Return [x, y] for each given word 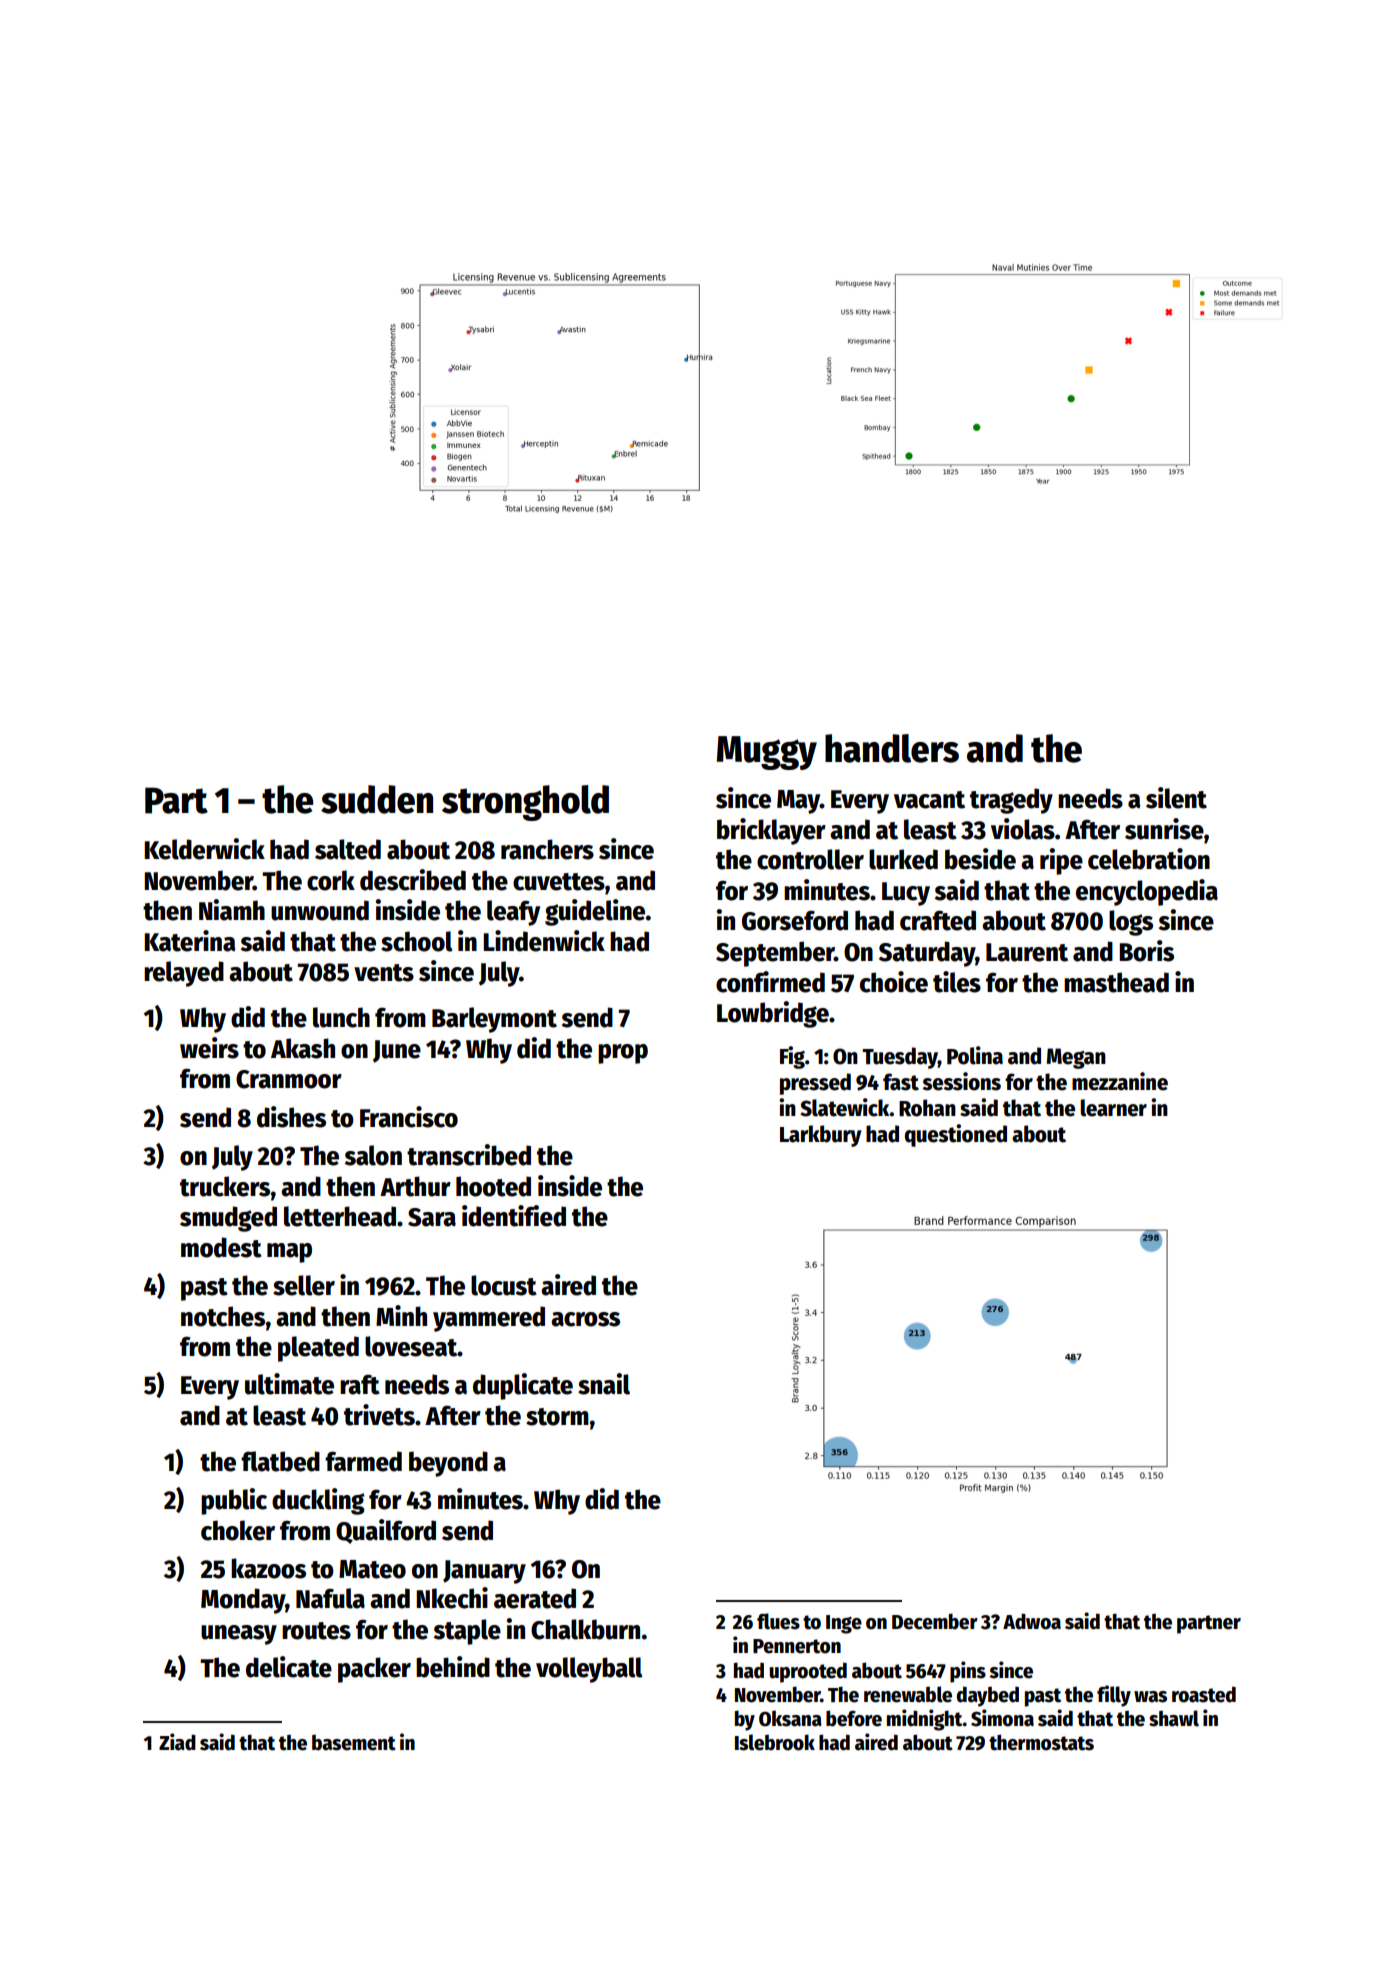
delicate [289, 1667]
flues [778, 1621]
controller [810, 859]
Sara [432, 1217]
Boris [1146, 951]
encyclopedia [1147, 892]
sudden [377, 799]
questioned [956, 1135]
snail [604, 1384]
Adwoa [1032, 1621]
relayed [184, 974]
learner [1113, 1108]
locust [504, 1285]
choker [238, 1530]
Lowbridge [773, 1014]
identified [514, 1216]
